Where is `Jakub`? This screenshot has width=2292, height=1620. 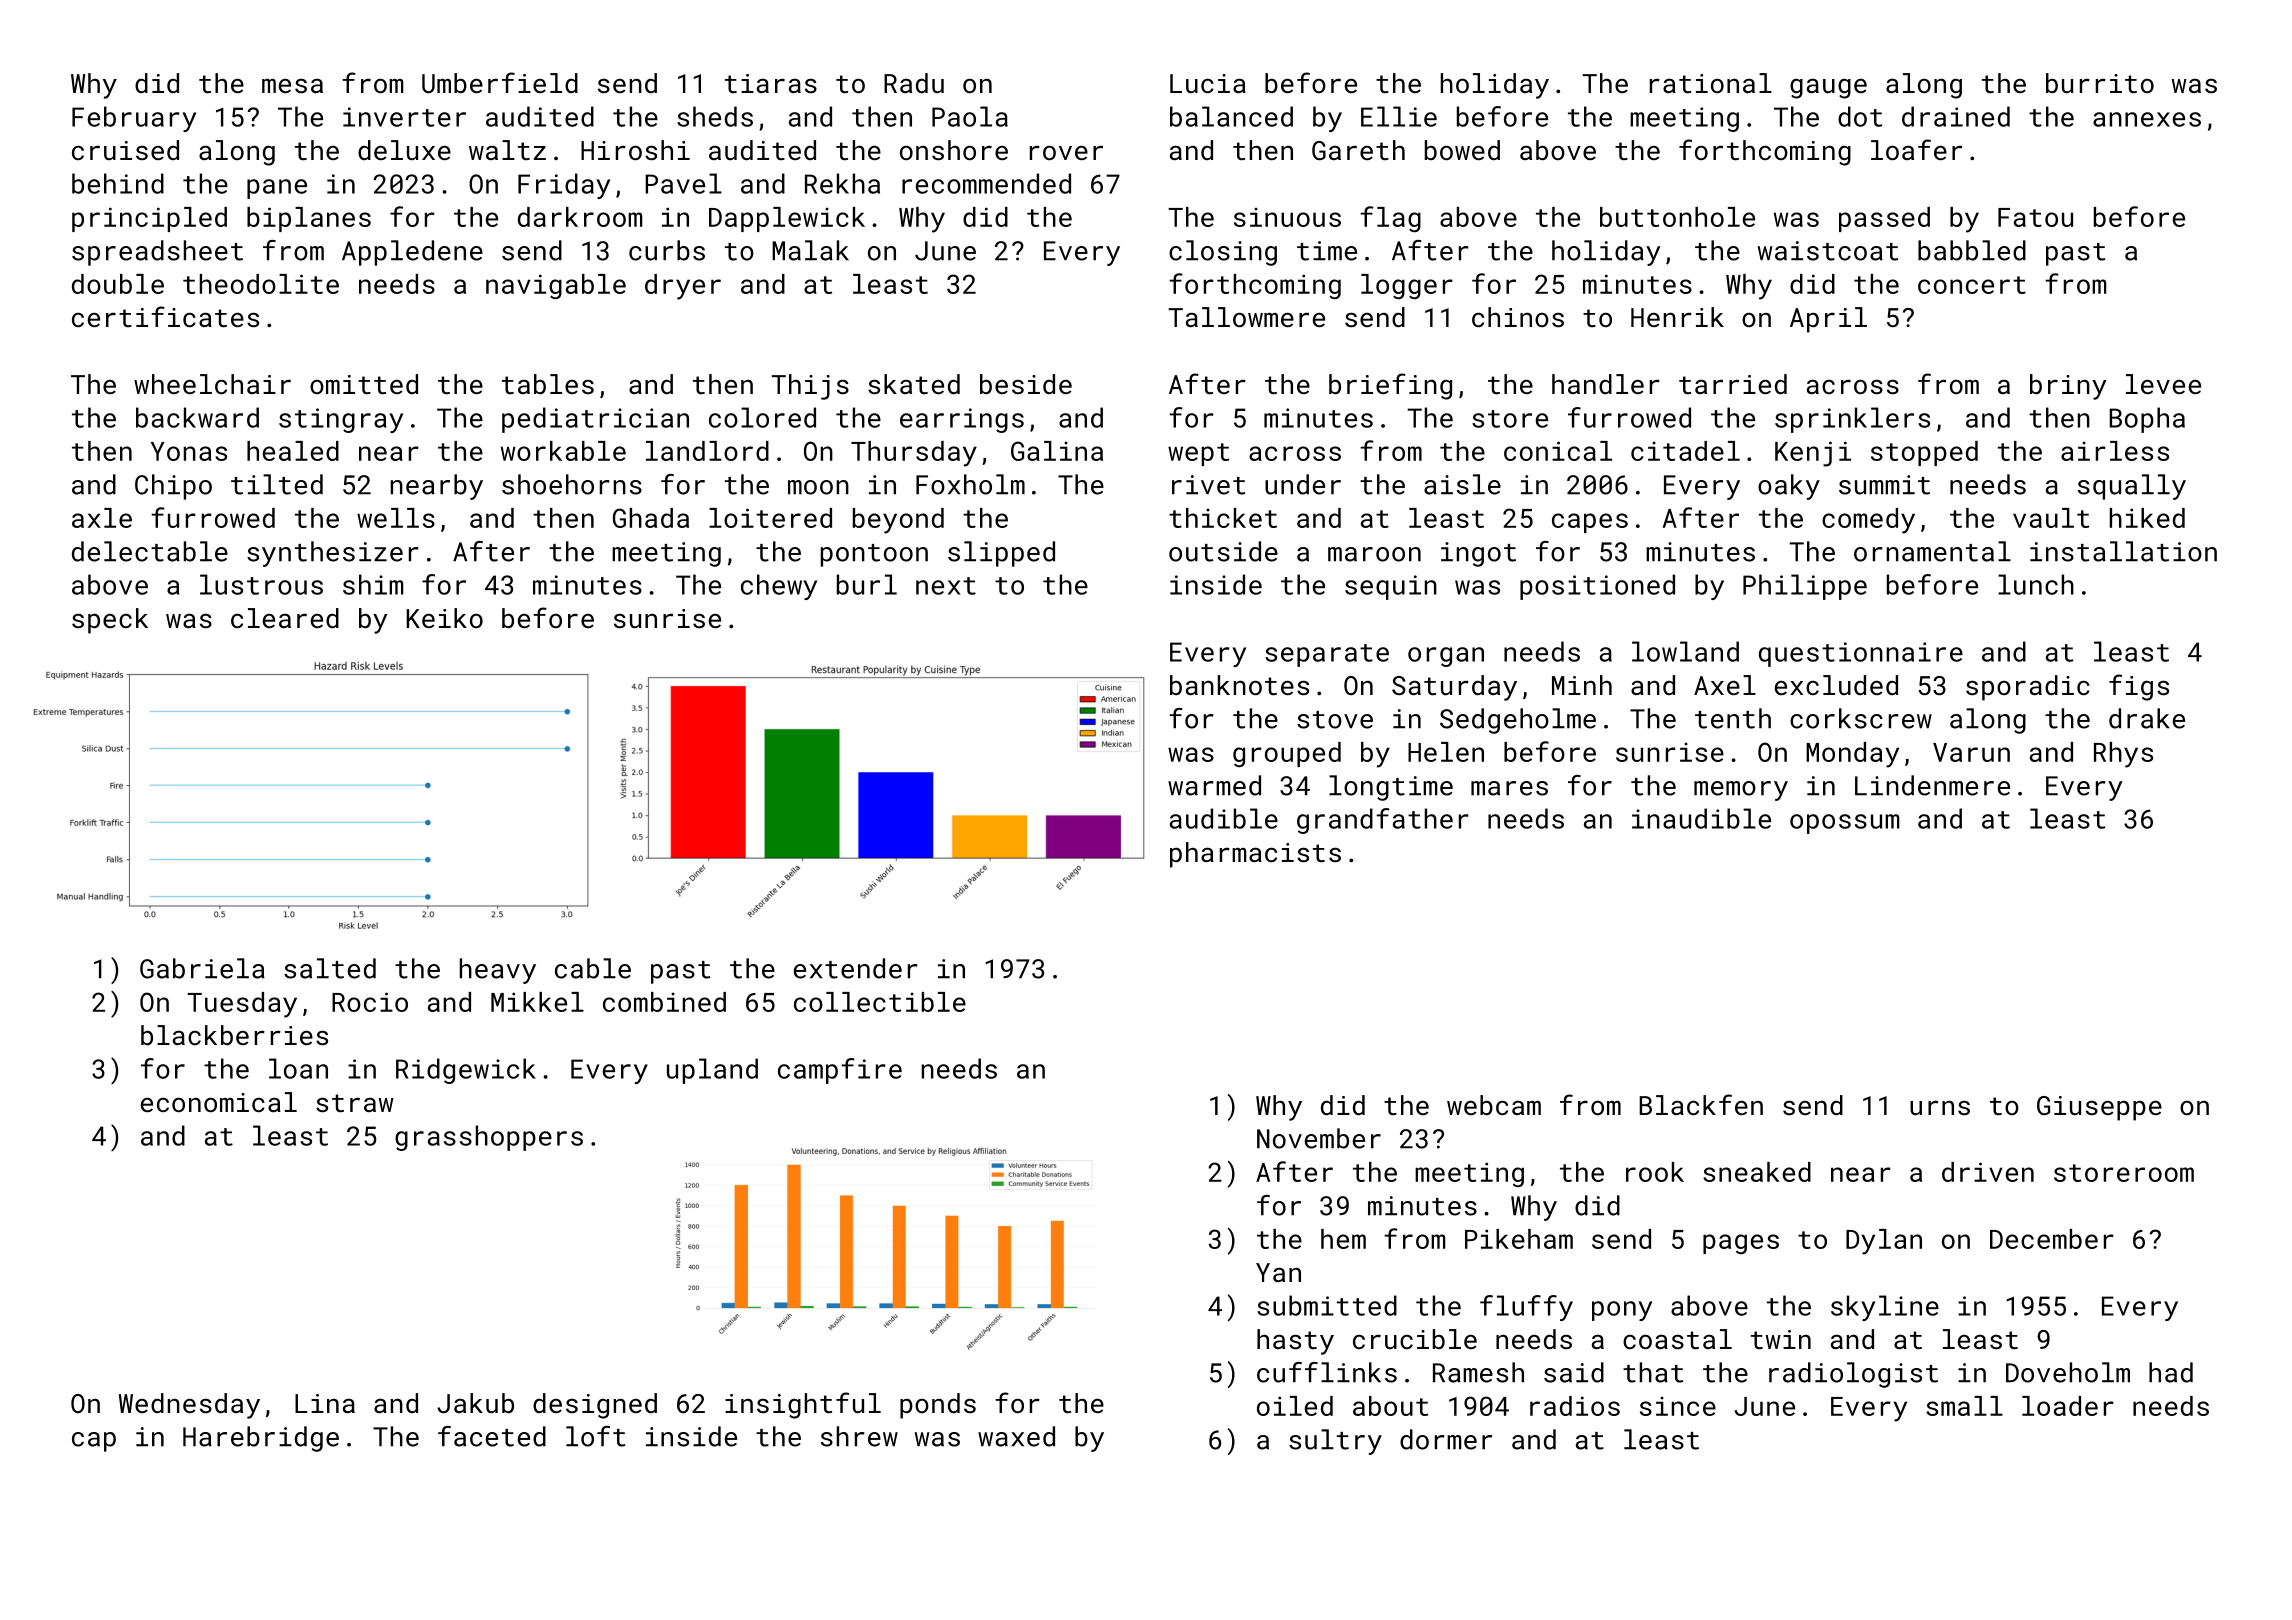
Jakub is located at coordinates (475, 1403).
